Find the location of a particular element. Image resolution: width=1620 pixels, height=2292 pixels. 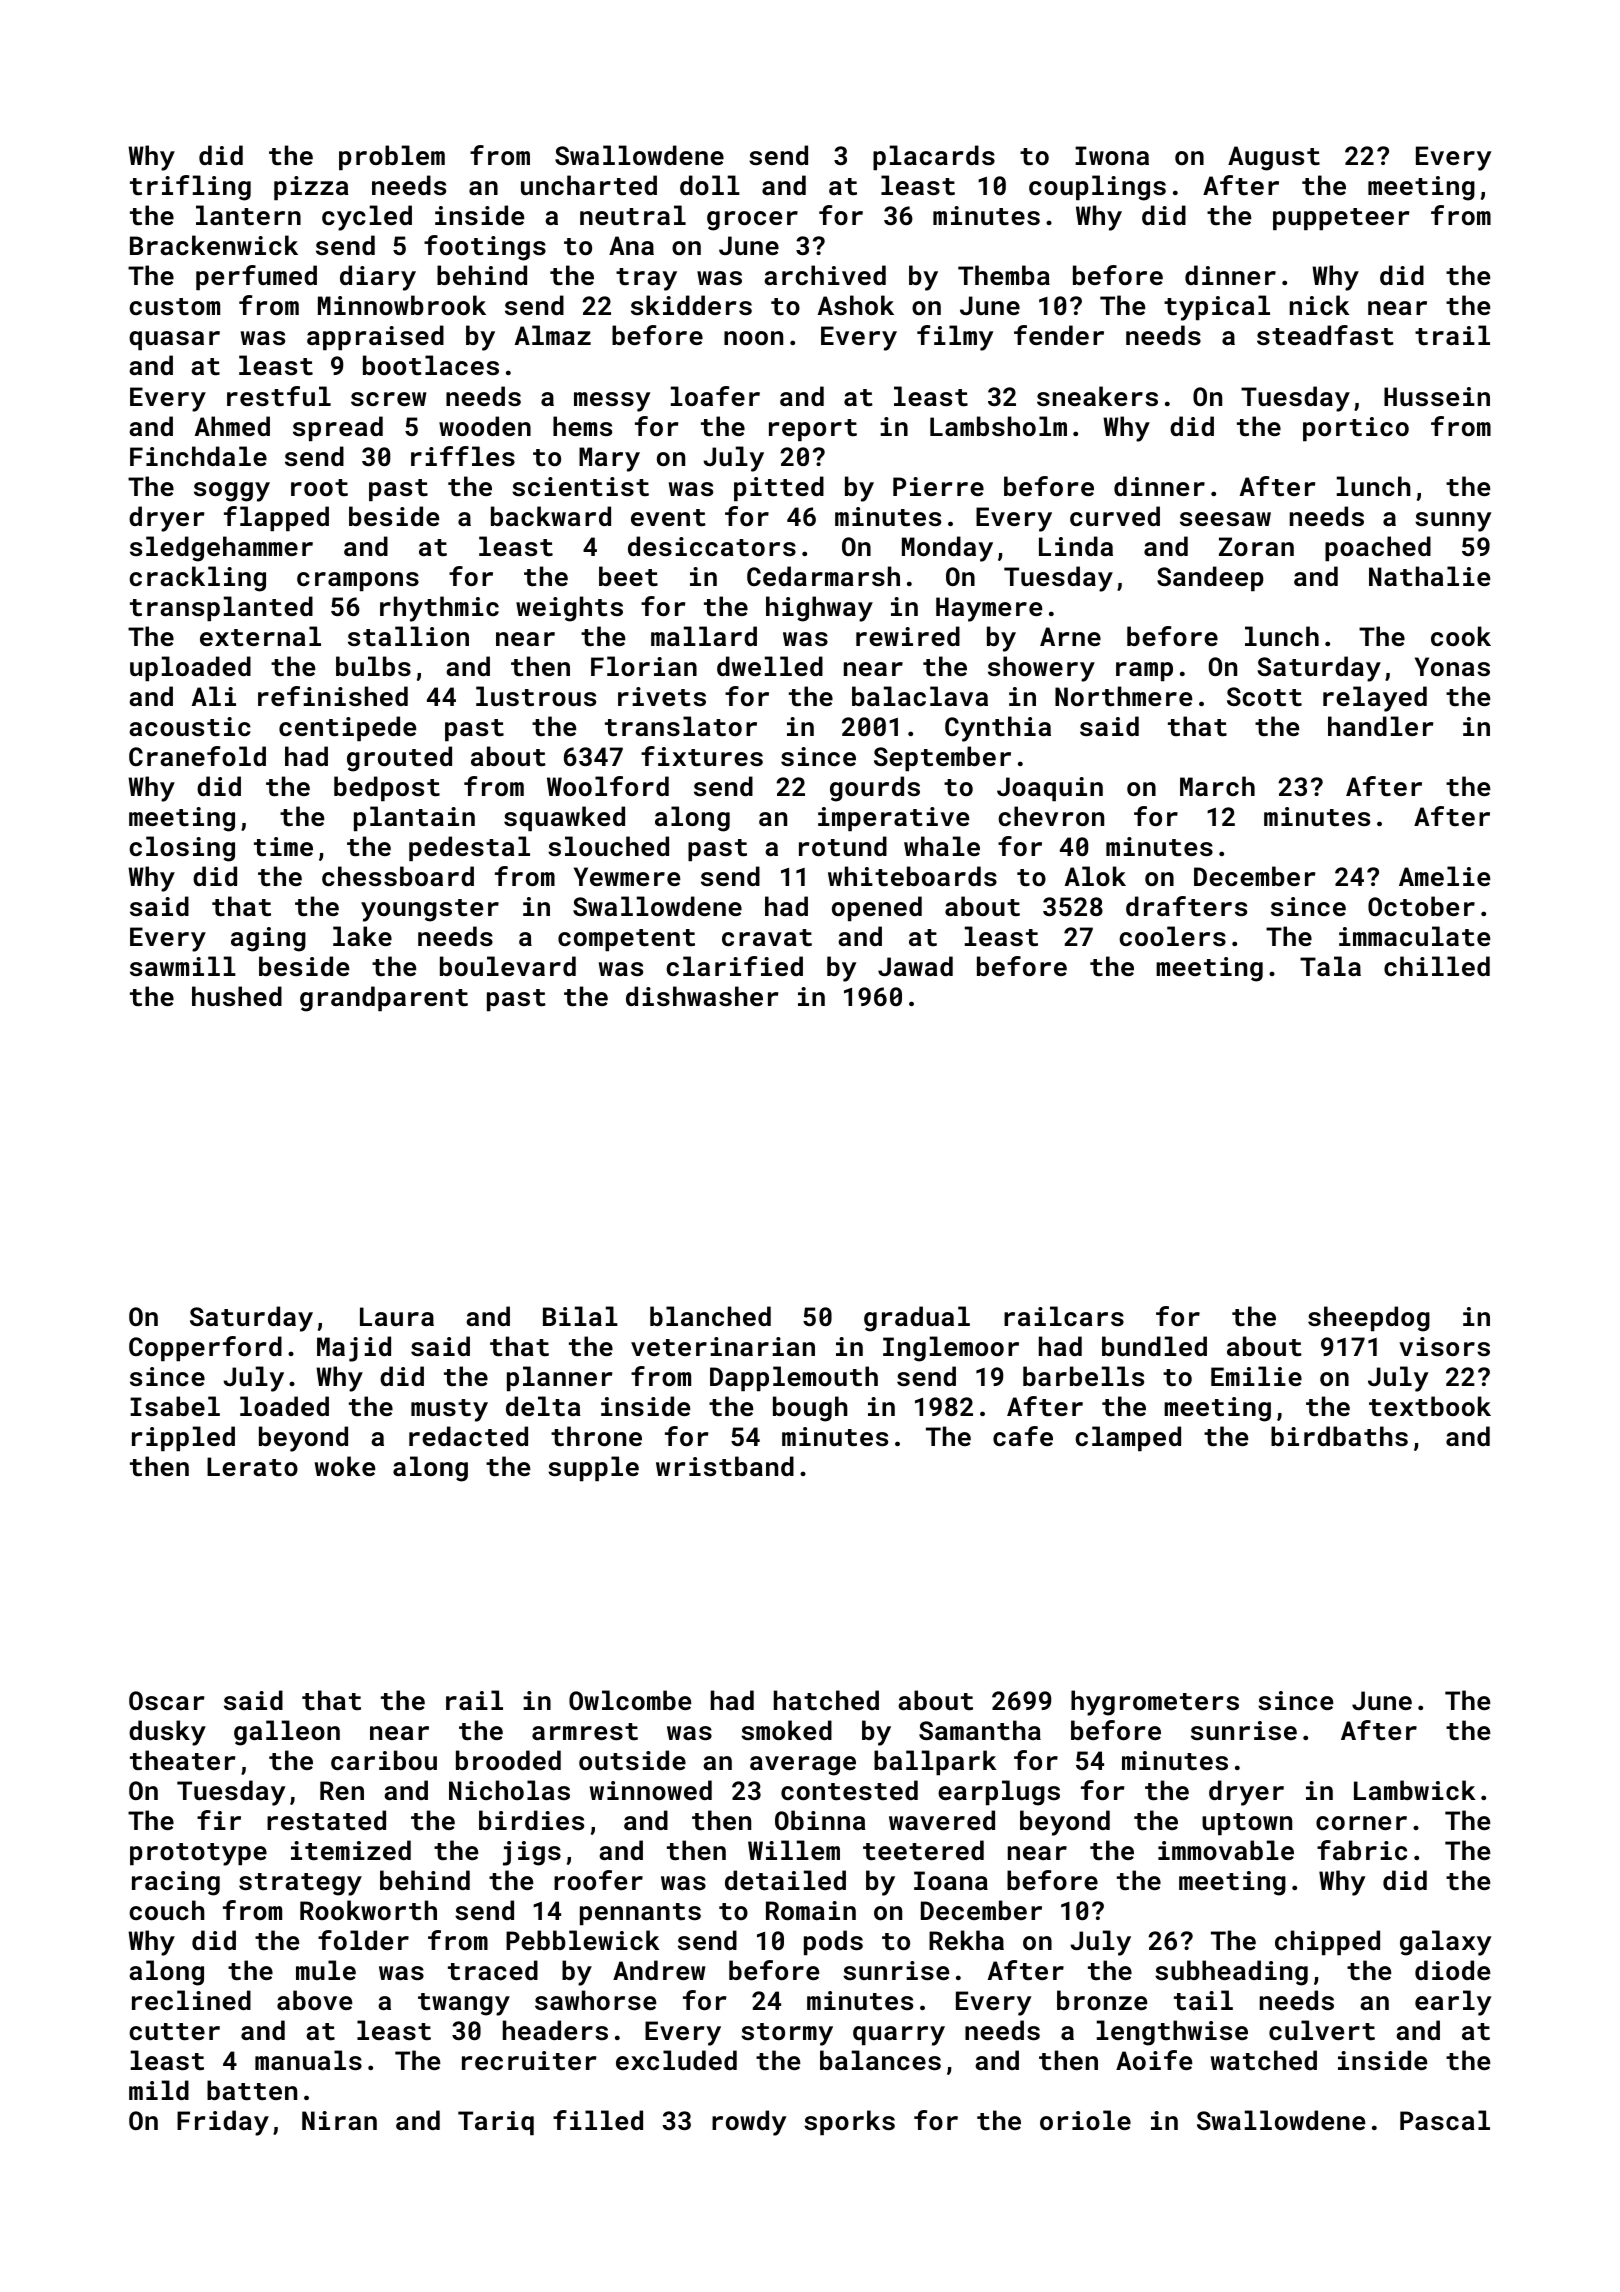

visors is located at coordinates (1444, 1347).
